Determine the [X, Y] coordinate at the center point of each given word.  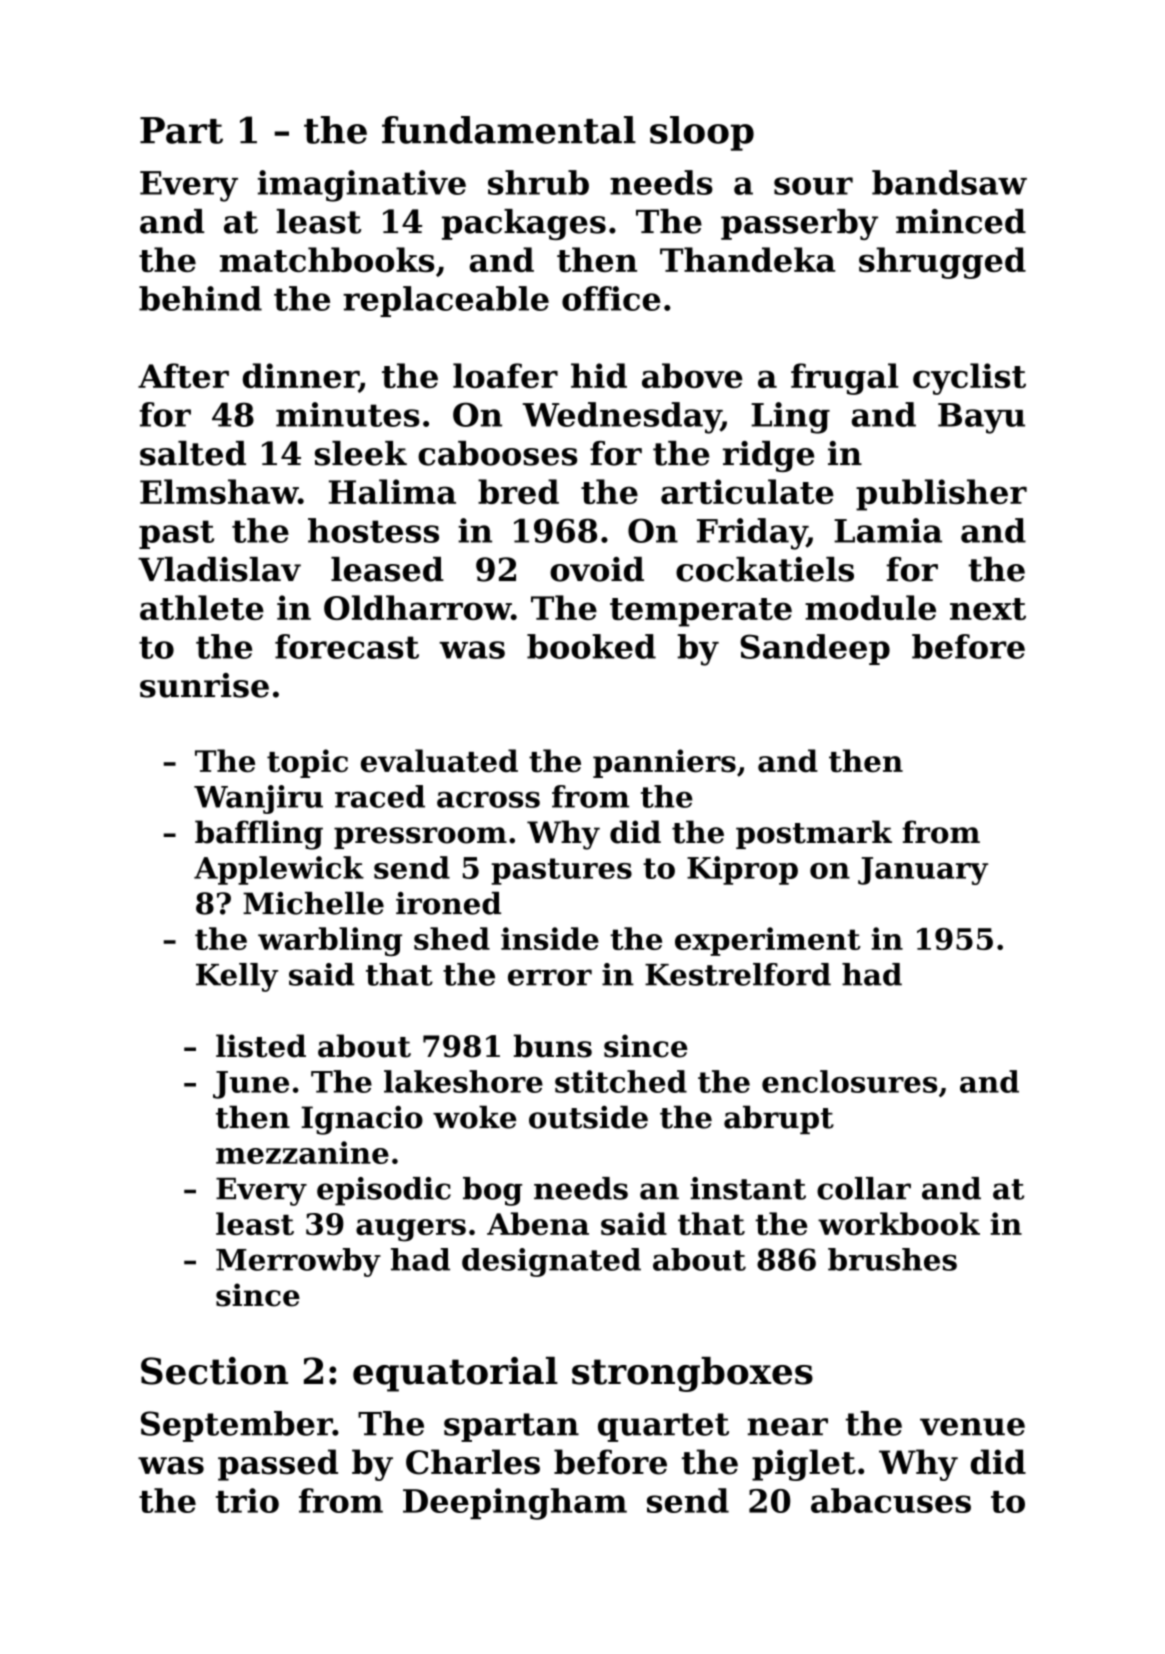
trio [247, 1500]
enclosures [849, 1081]
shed [452, 938]
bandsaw [949, 182]
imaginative [362, 186]
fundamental [509, 130]
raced [380, 796]
